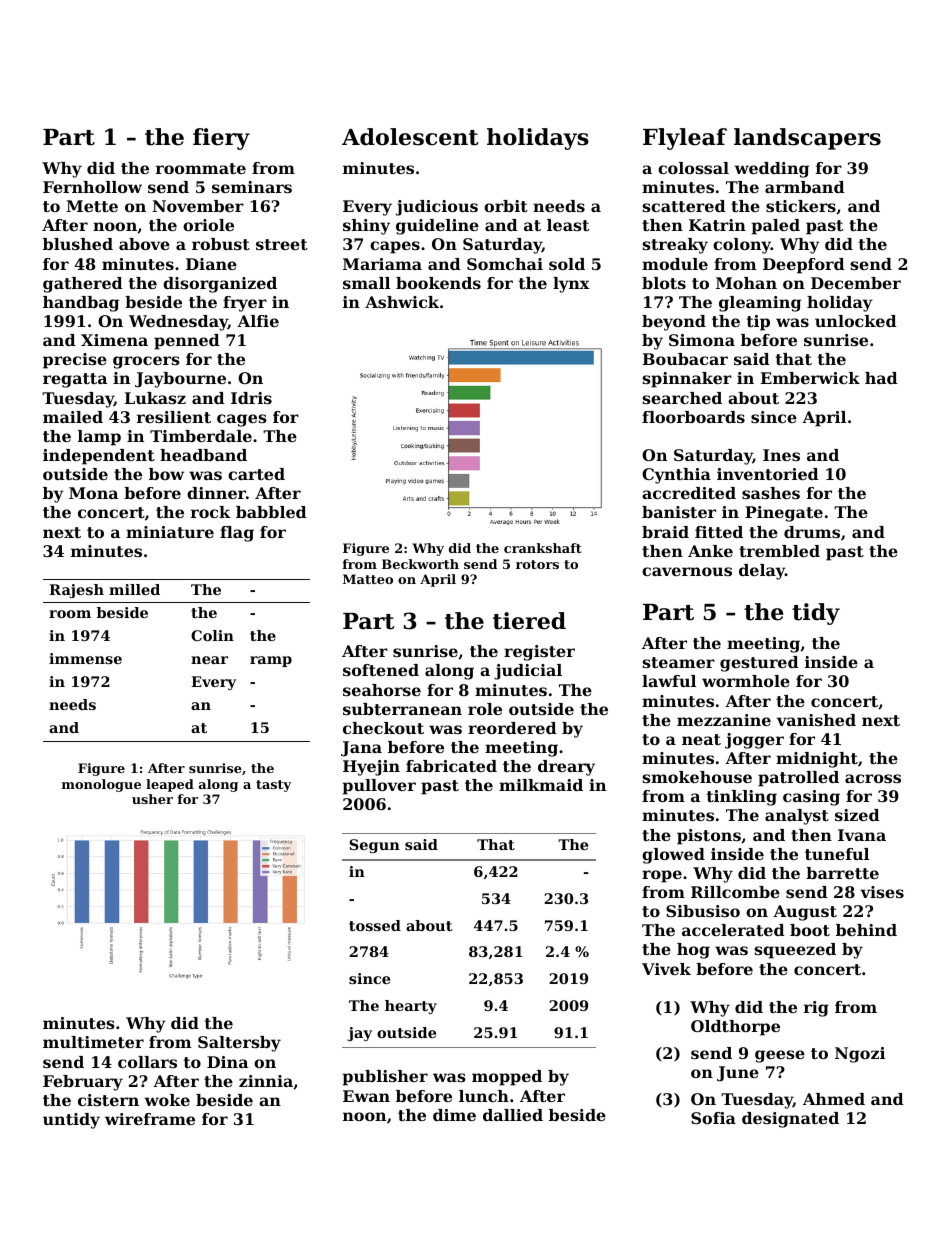 This image has height=1233, width=952. What do you see at coordinates (762, 572) in the image?
I see `delay` at bounding box center [762, 572].
